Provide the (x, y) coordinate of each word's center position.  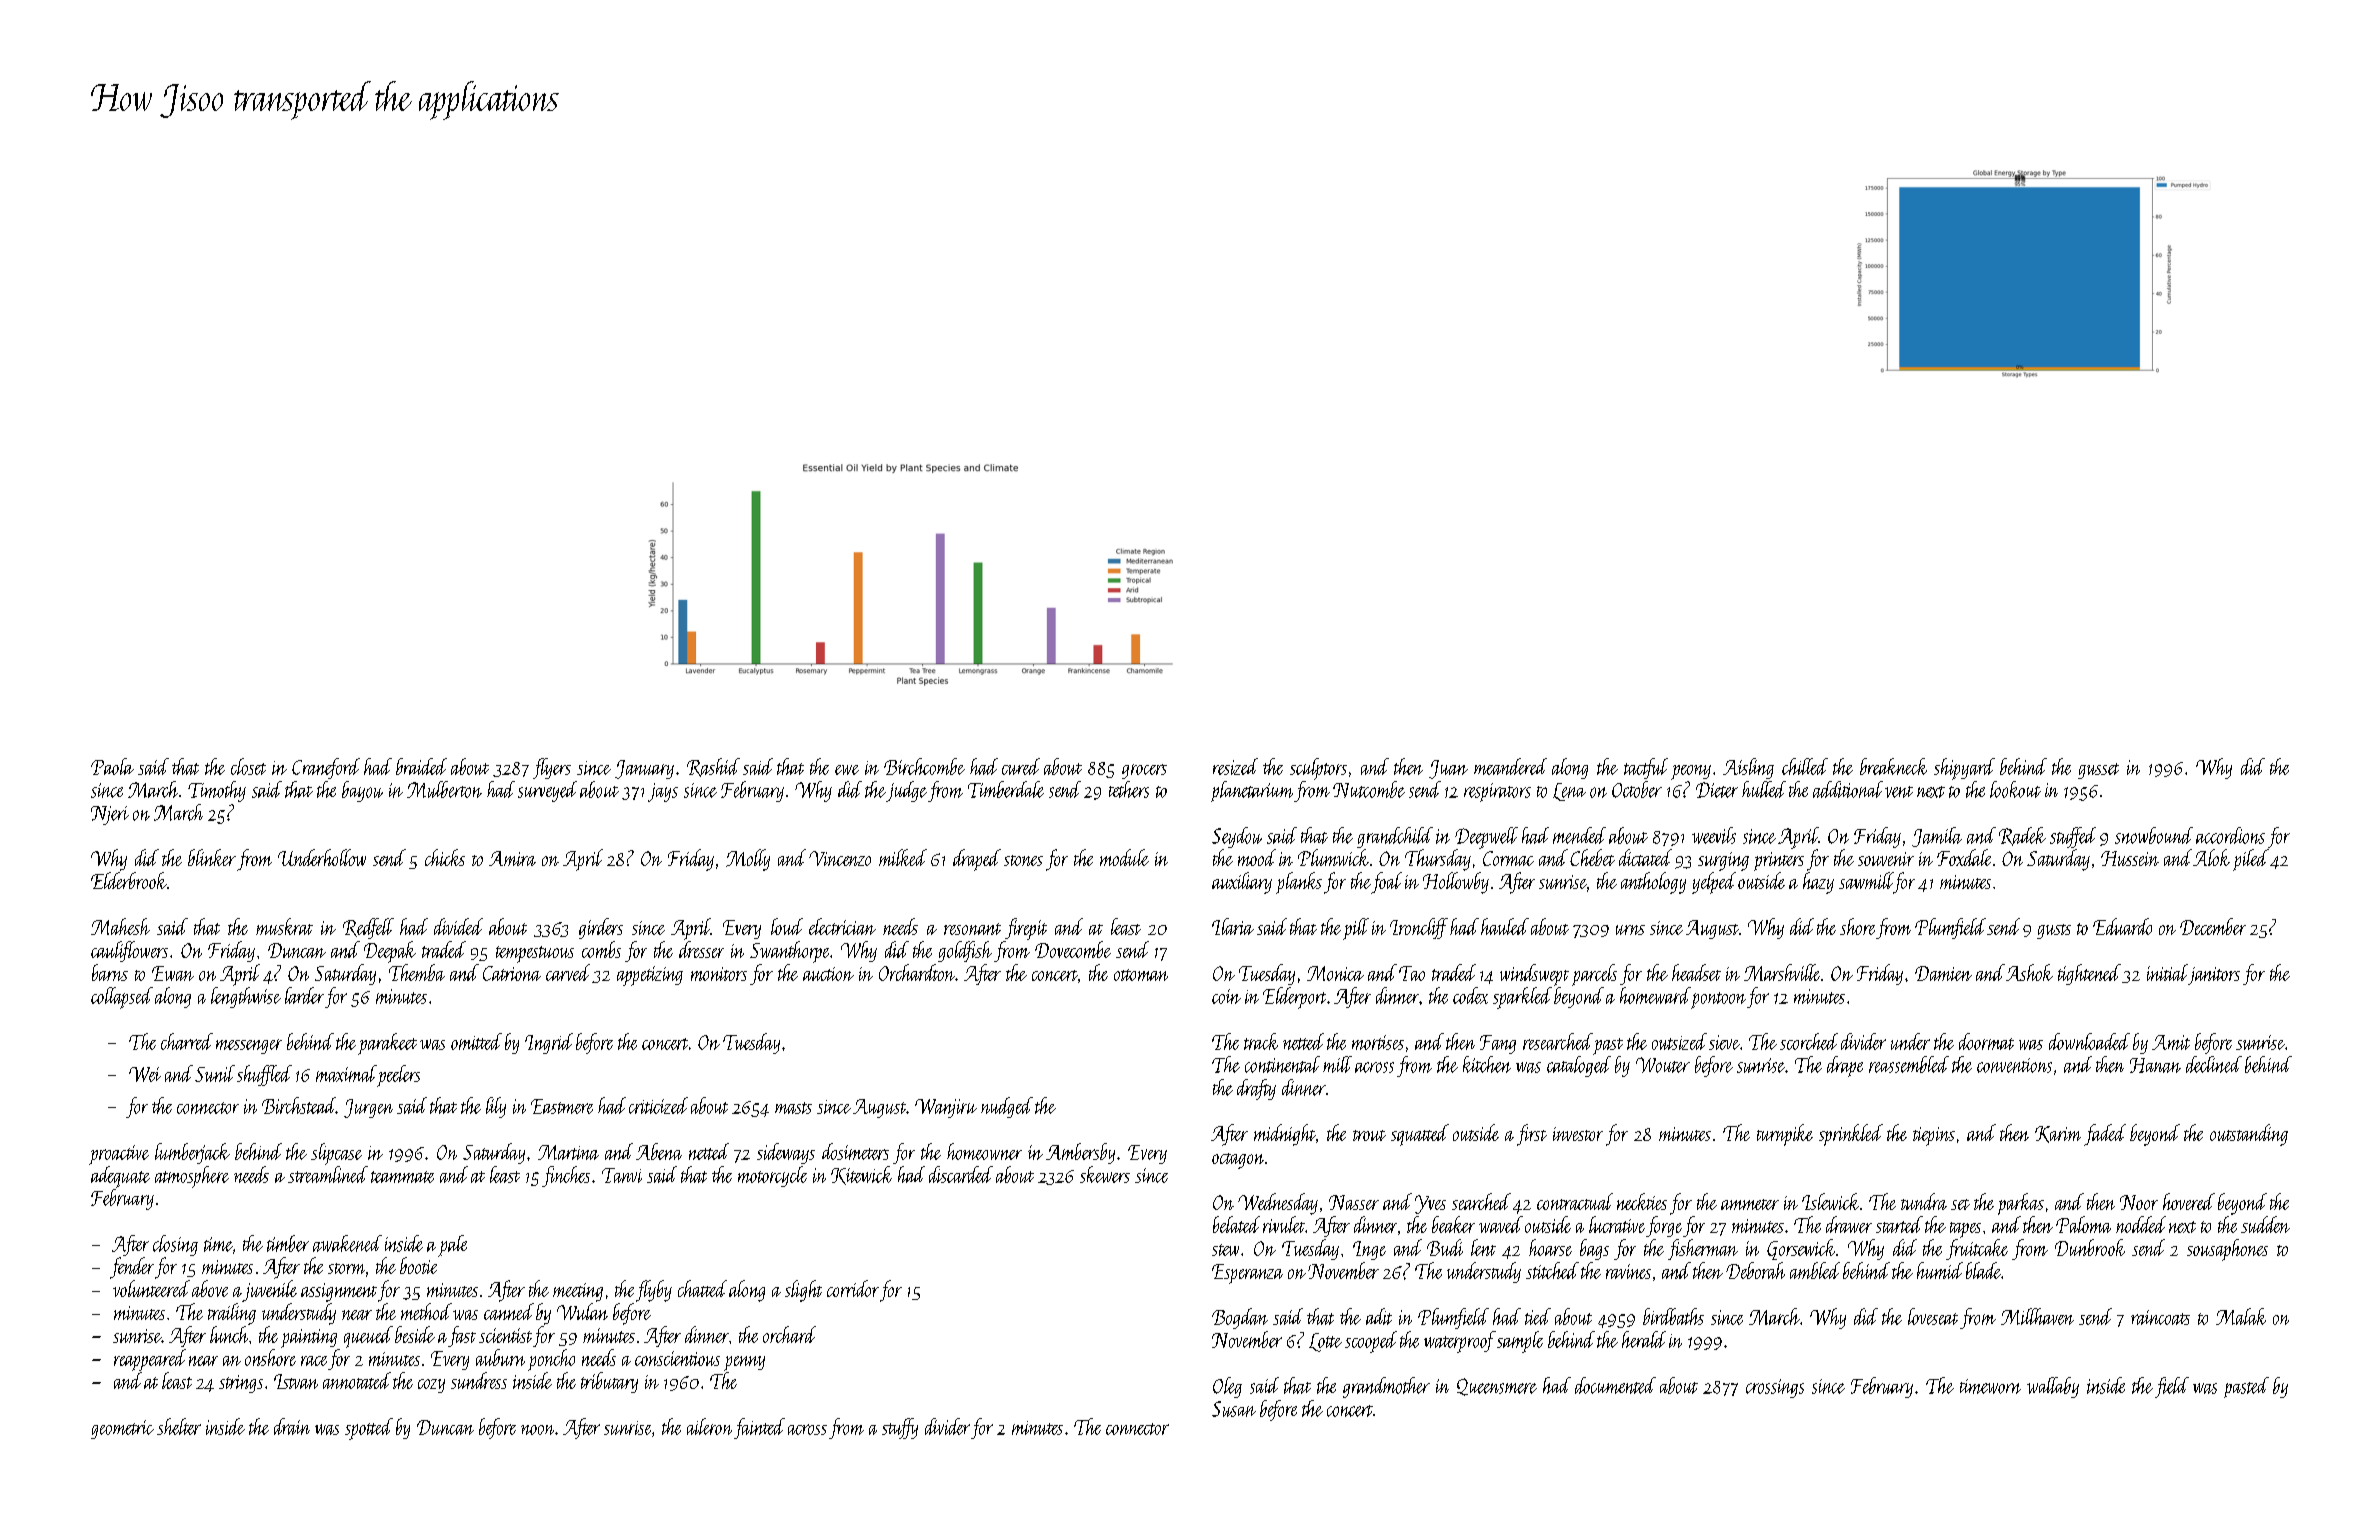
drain (292, 1426)
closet (248, 766)
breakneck (1893, 766)
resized (1235, 766)
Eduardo (2122, 926)
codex (1470, 995)
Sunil (215, 1073)
